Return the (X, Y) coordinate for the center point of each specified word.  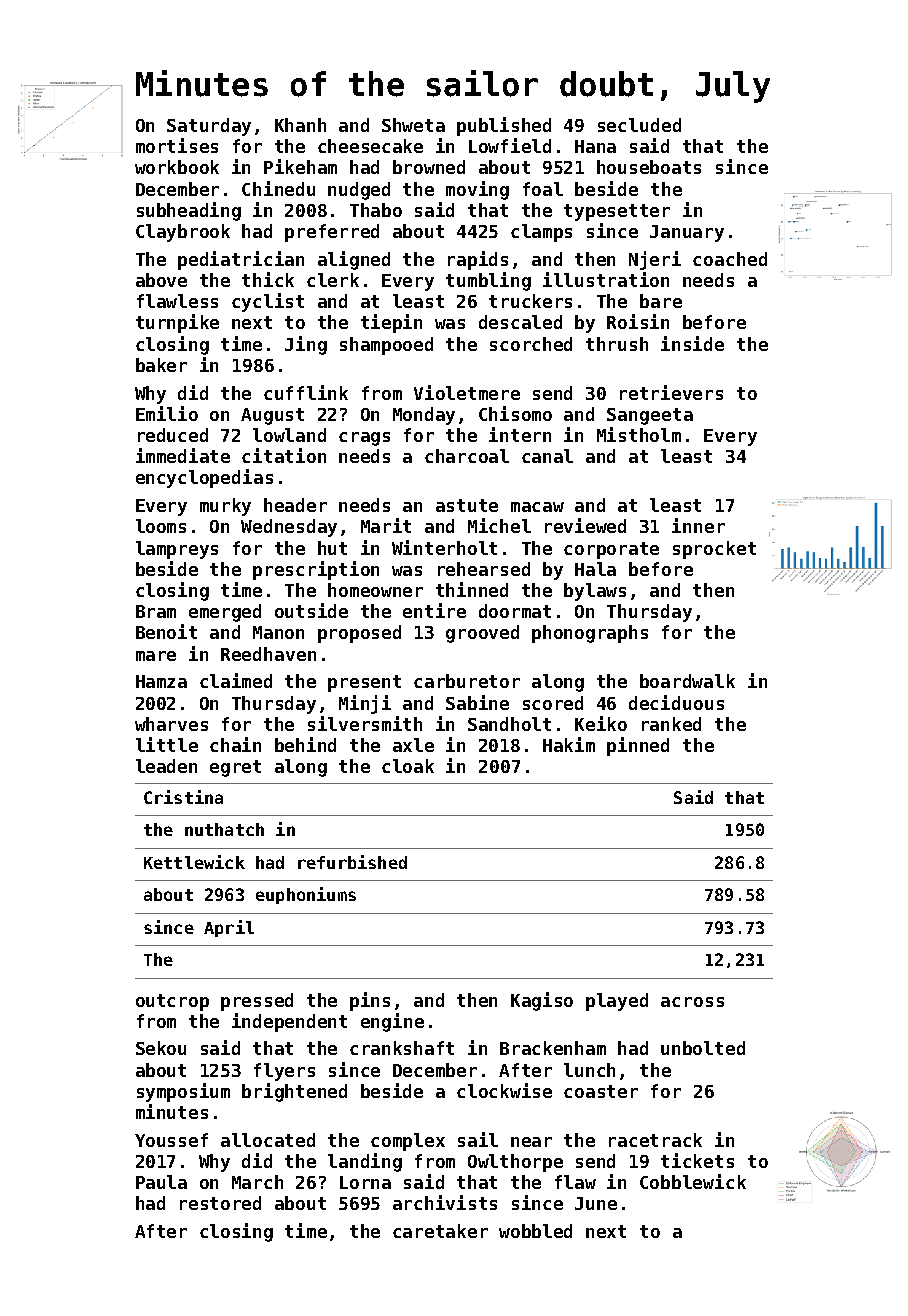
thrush (617, 344)
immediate (183, 455)
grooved (482, 634)
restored (220, 1203)
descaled (520, 322)
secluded (639, 125)
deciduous (676, 702)
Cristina (183, 797)
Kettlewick (194, 862)
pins (370, 1001)
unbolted (703, 1048)
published (504, 126)
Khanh (300, 125)
